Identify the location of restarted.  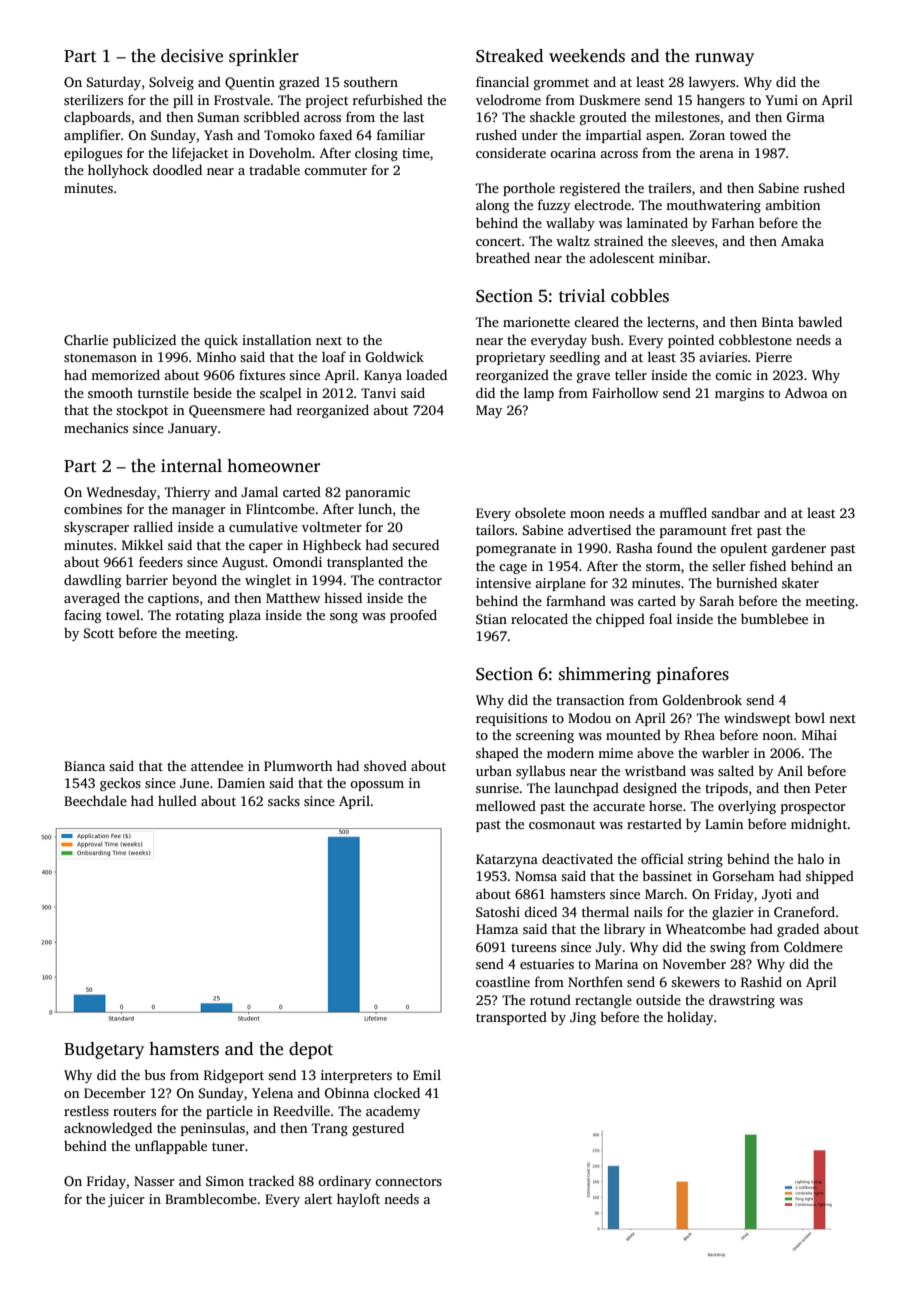
(654, 823).
